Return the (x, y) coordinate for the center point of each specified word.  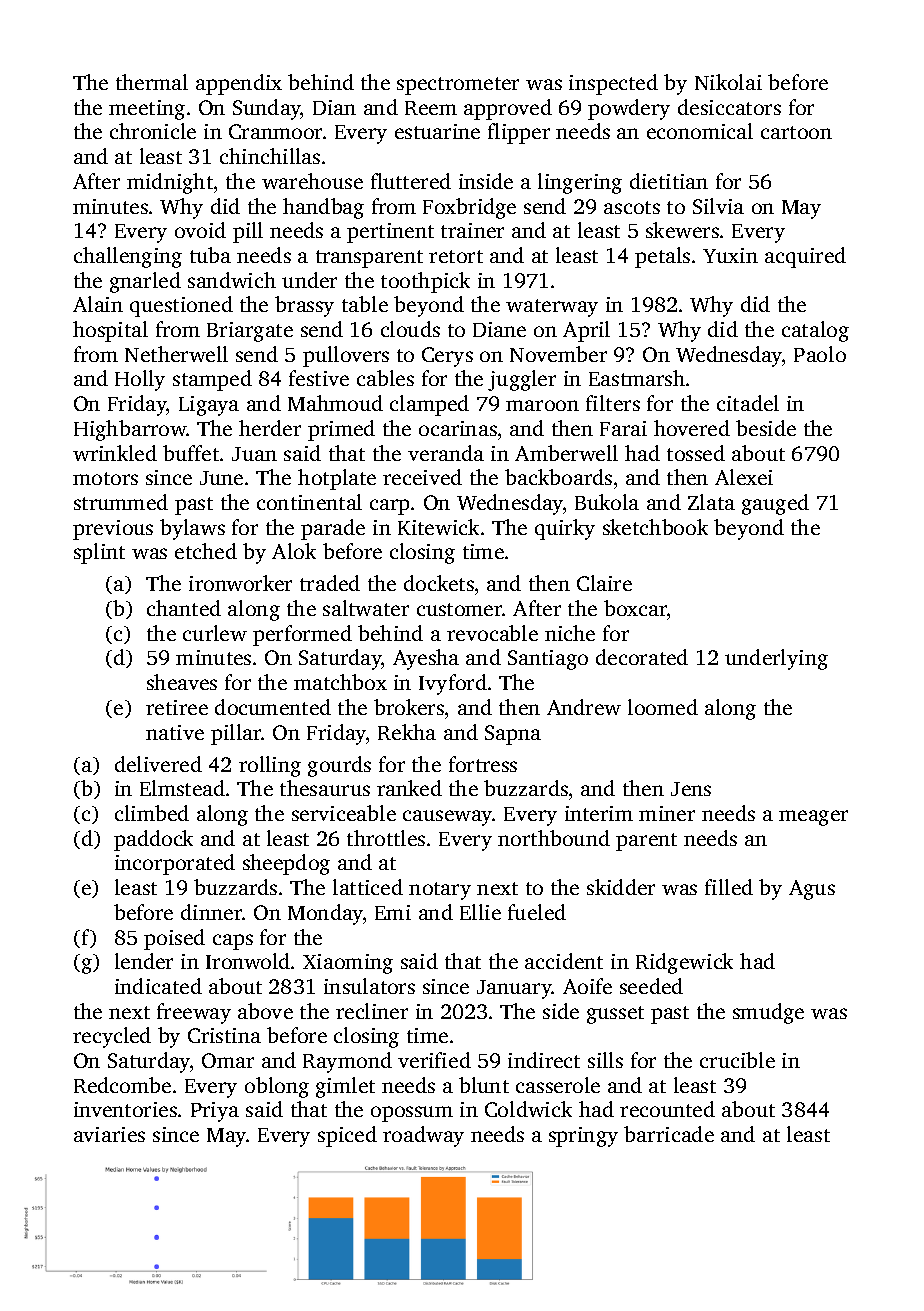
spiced (347, 1136)
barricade (669, 1134)
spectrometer (458, 86)
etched (206, 551)
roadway (423, 1136)
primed (341, 430)
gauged (775, 504)
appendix (239, 84)
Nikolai (728, 82)
